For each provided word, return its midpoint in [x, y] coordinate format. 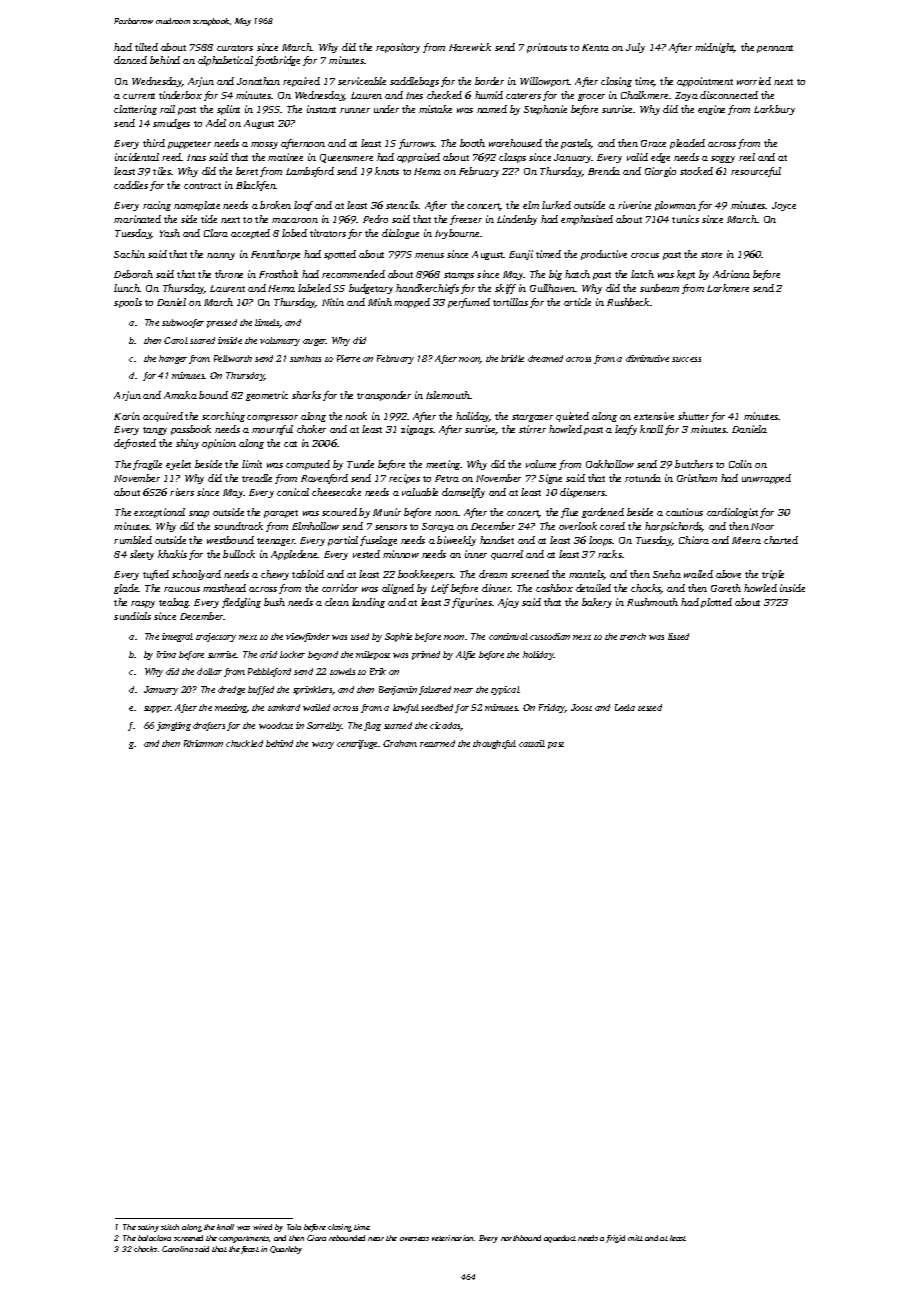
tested [650, 707]
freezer [466, 220]
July [635, 48]
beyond [323, 655]
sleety [142, 555]
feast [250, 1250]
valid [637, 157]
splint [228, 110]
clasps [512, 158]
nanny [221, 256]
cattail [532, 743]
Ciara [316, 1238]
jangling [174, 726]
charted [781, 540]
